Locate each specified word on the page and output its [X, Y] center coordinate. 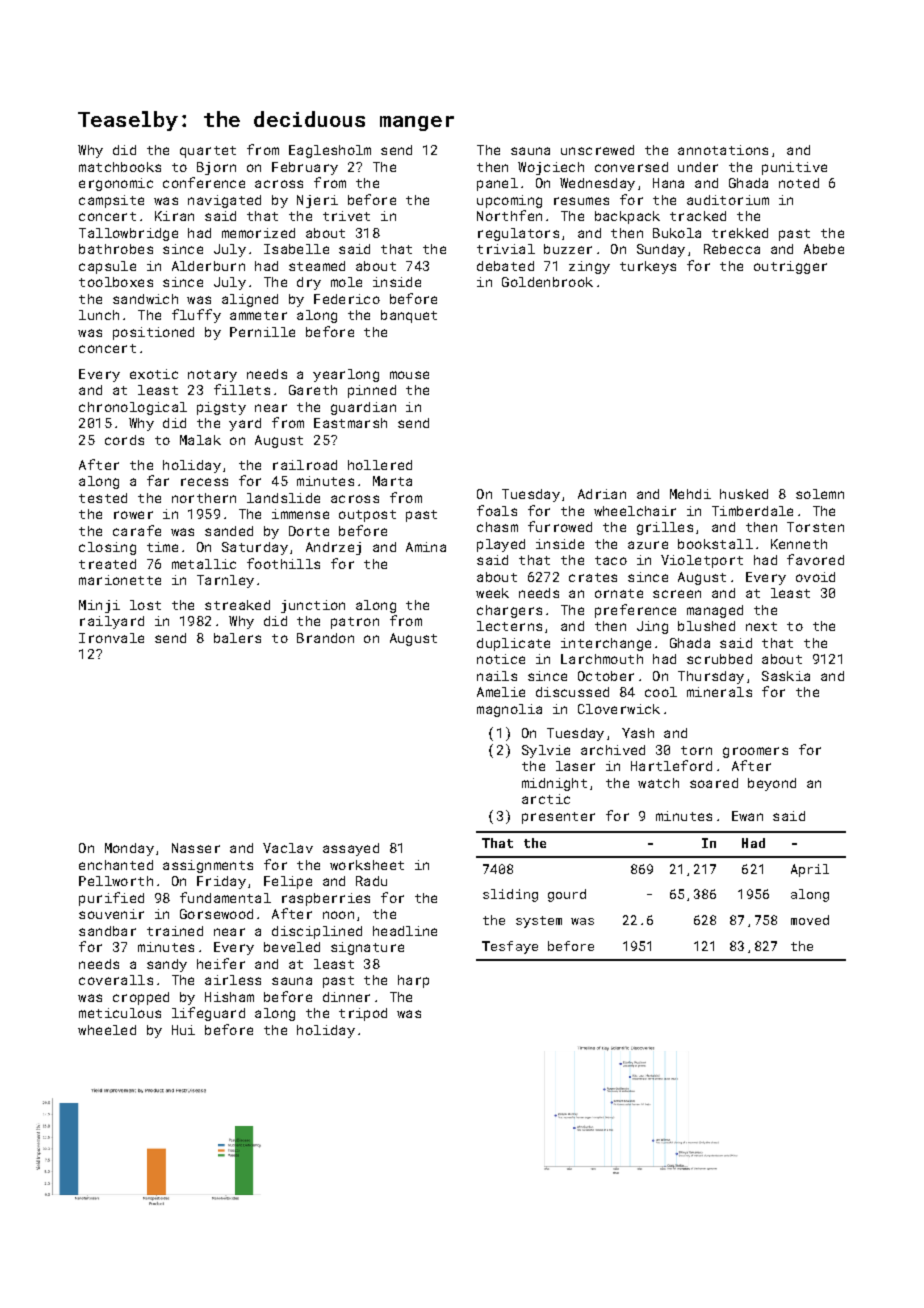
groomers [755, 752]
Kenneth [799, 544]
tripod [363, 1014]
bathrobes [116, 249]
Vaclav [288, 848]
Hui [183, 1030]
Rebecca [732, 249]
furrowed [560, 526]
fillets [242, 389]
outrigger [790, 267]
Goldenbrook [547, 282]
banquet [409, 316]
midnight [554, 784]
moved [810, 920]
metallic [204, 564]
